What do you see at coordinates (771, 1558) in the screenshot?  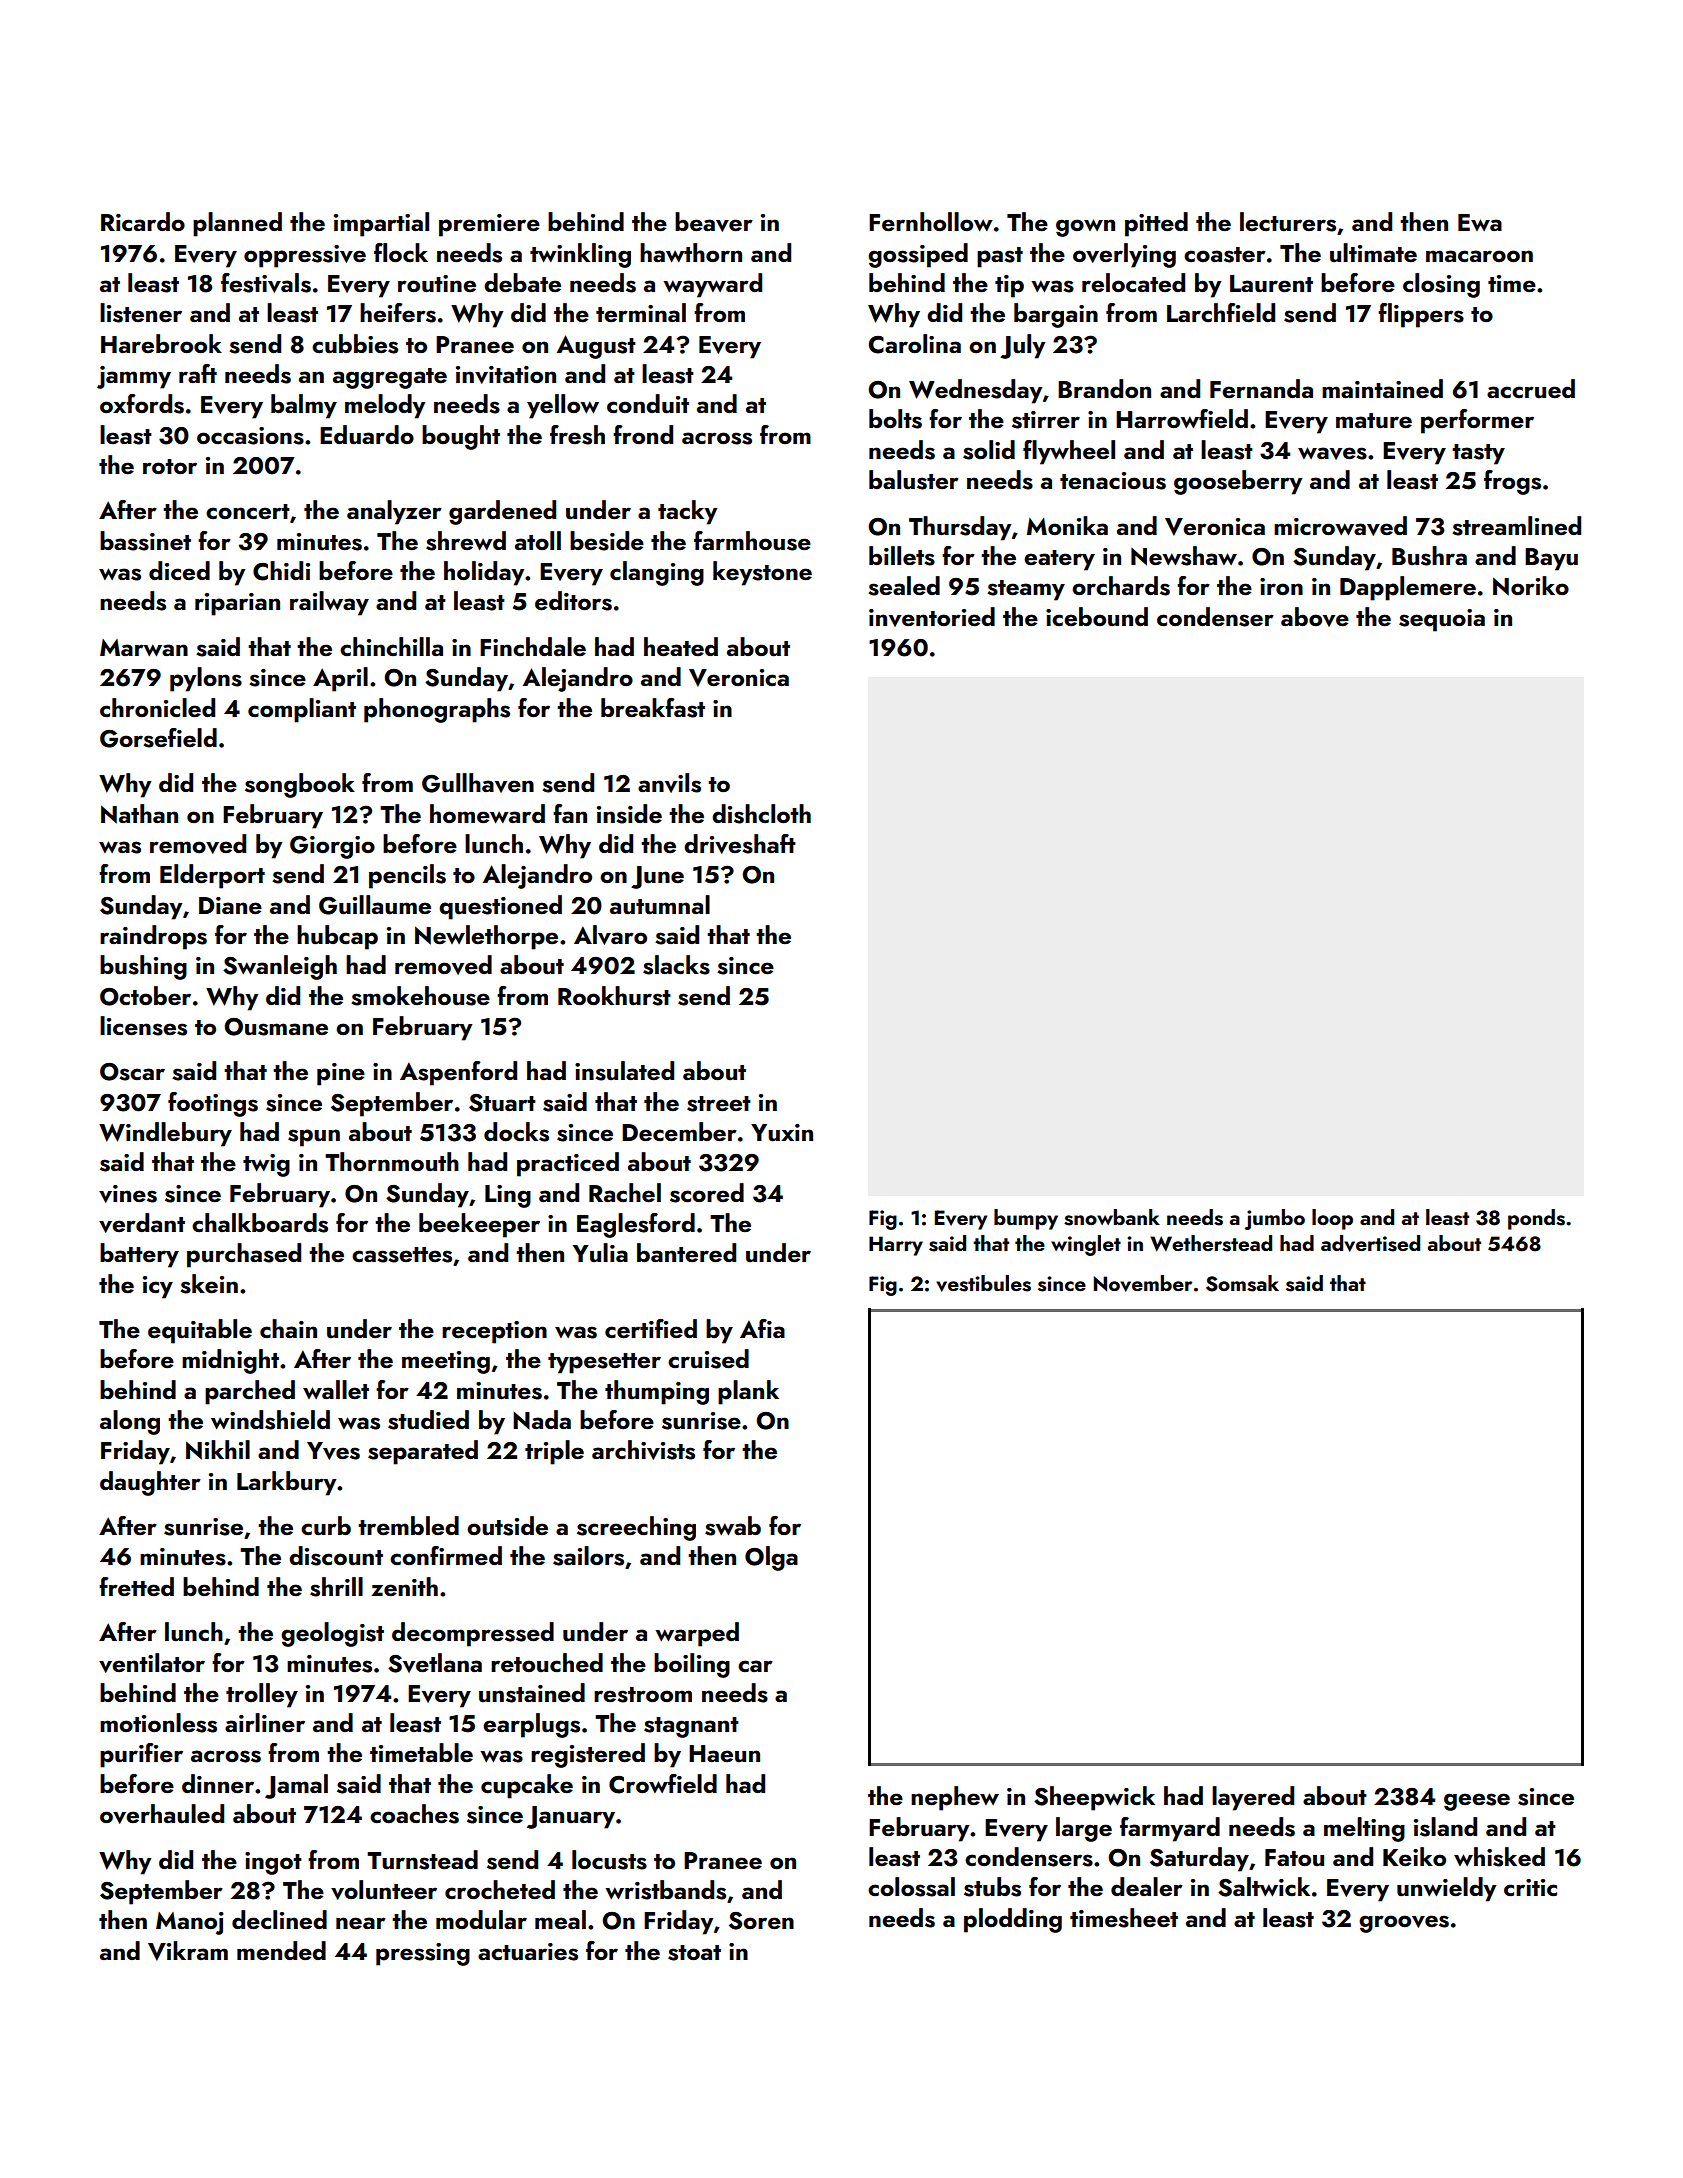 I see `Olga` at bounding box center [771, 1558].
